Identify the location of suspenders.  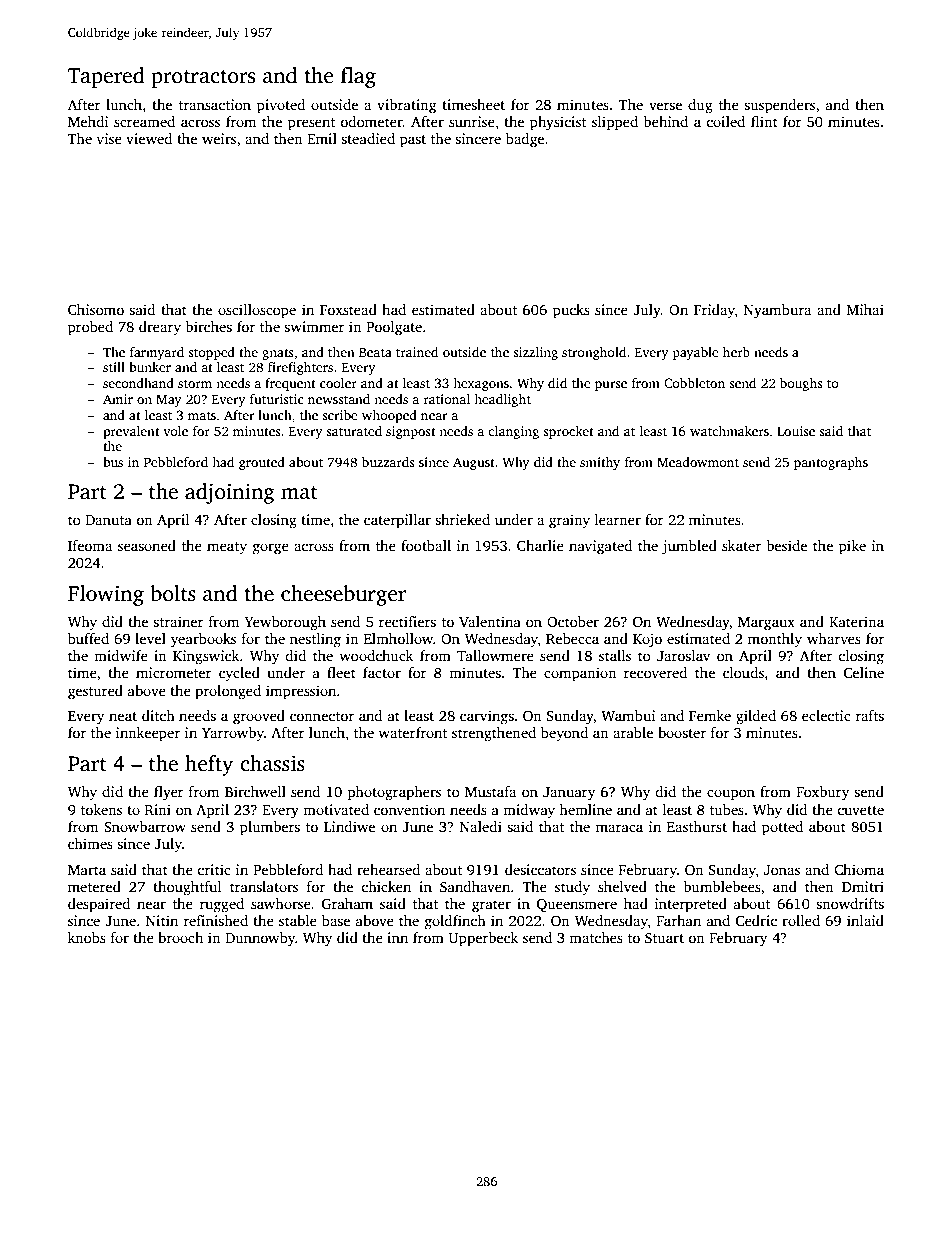
(779, 106).
